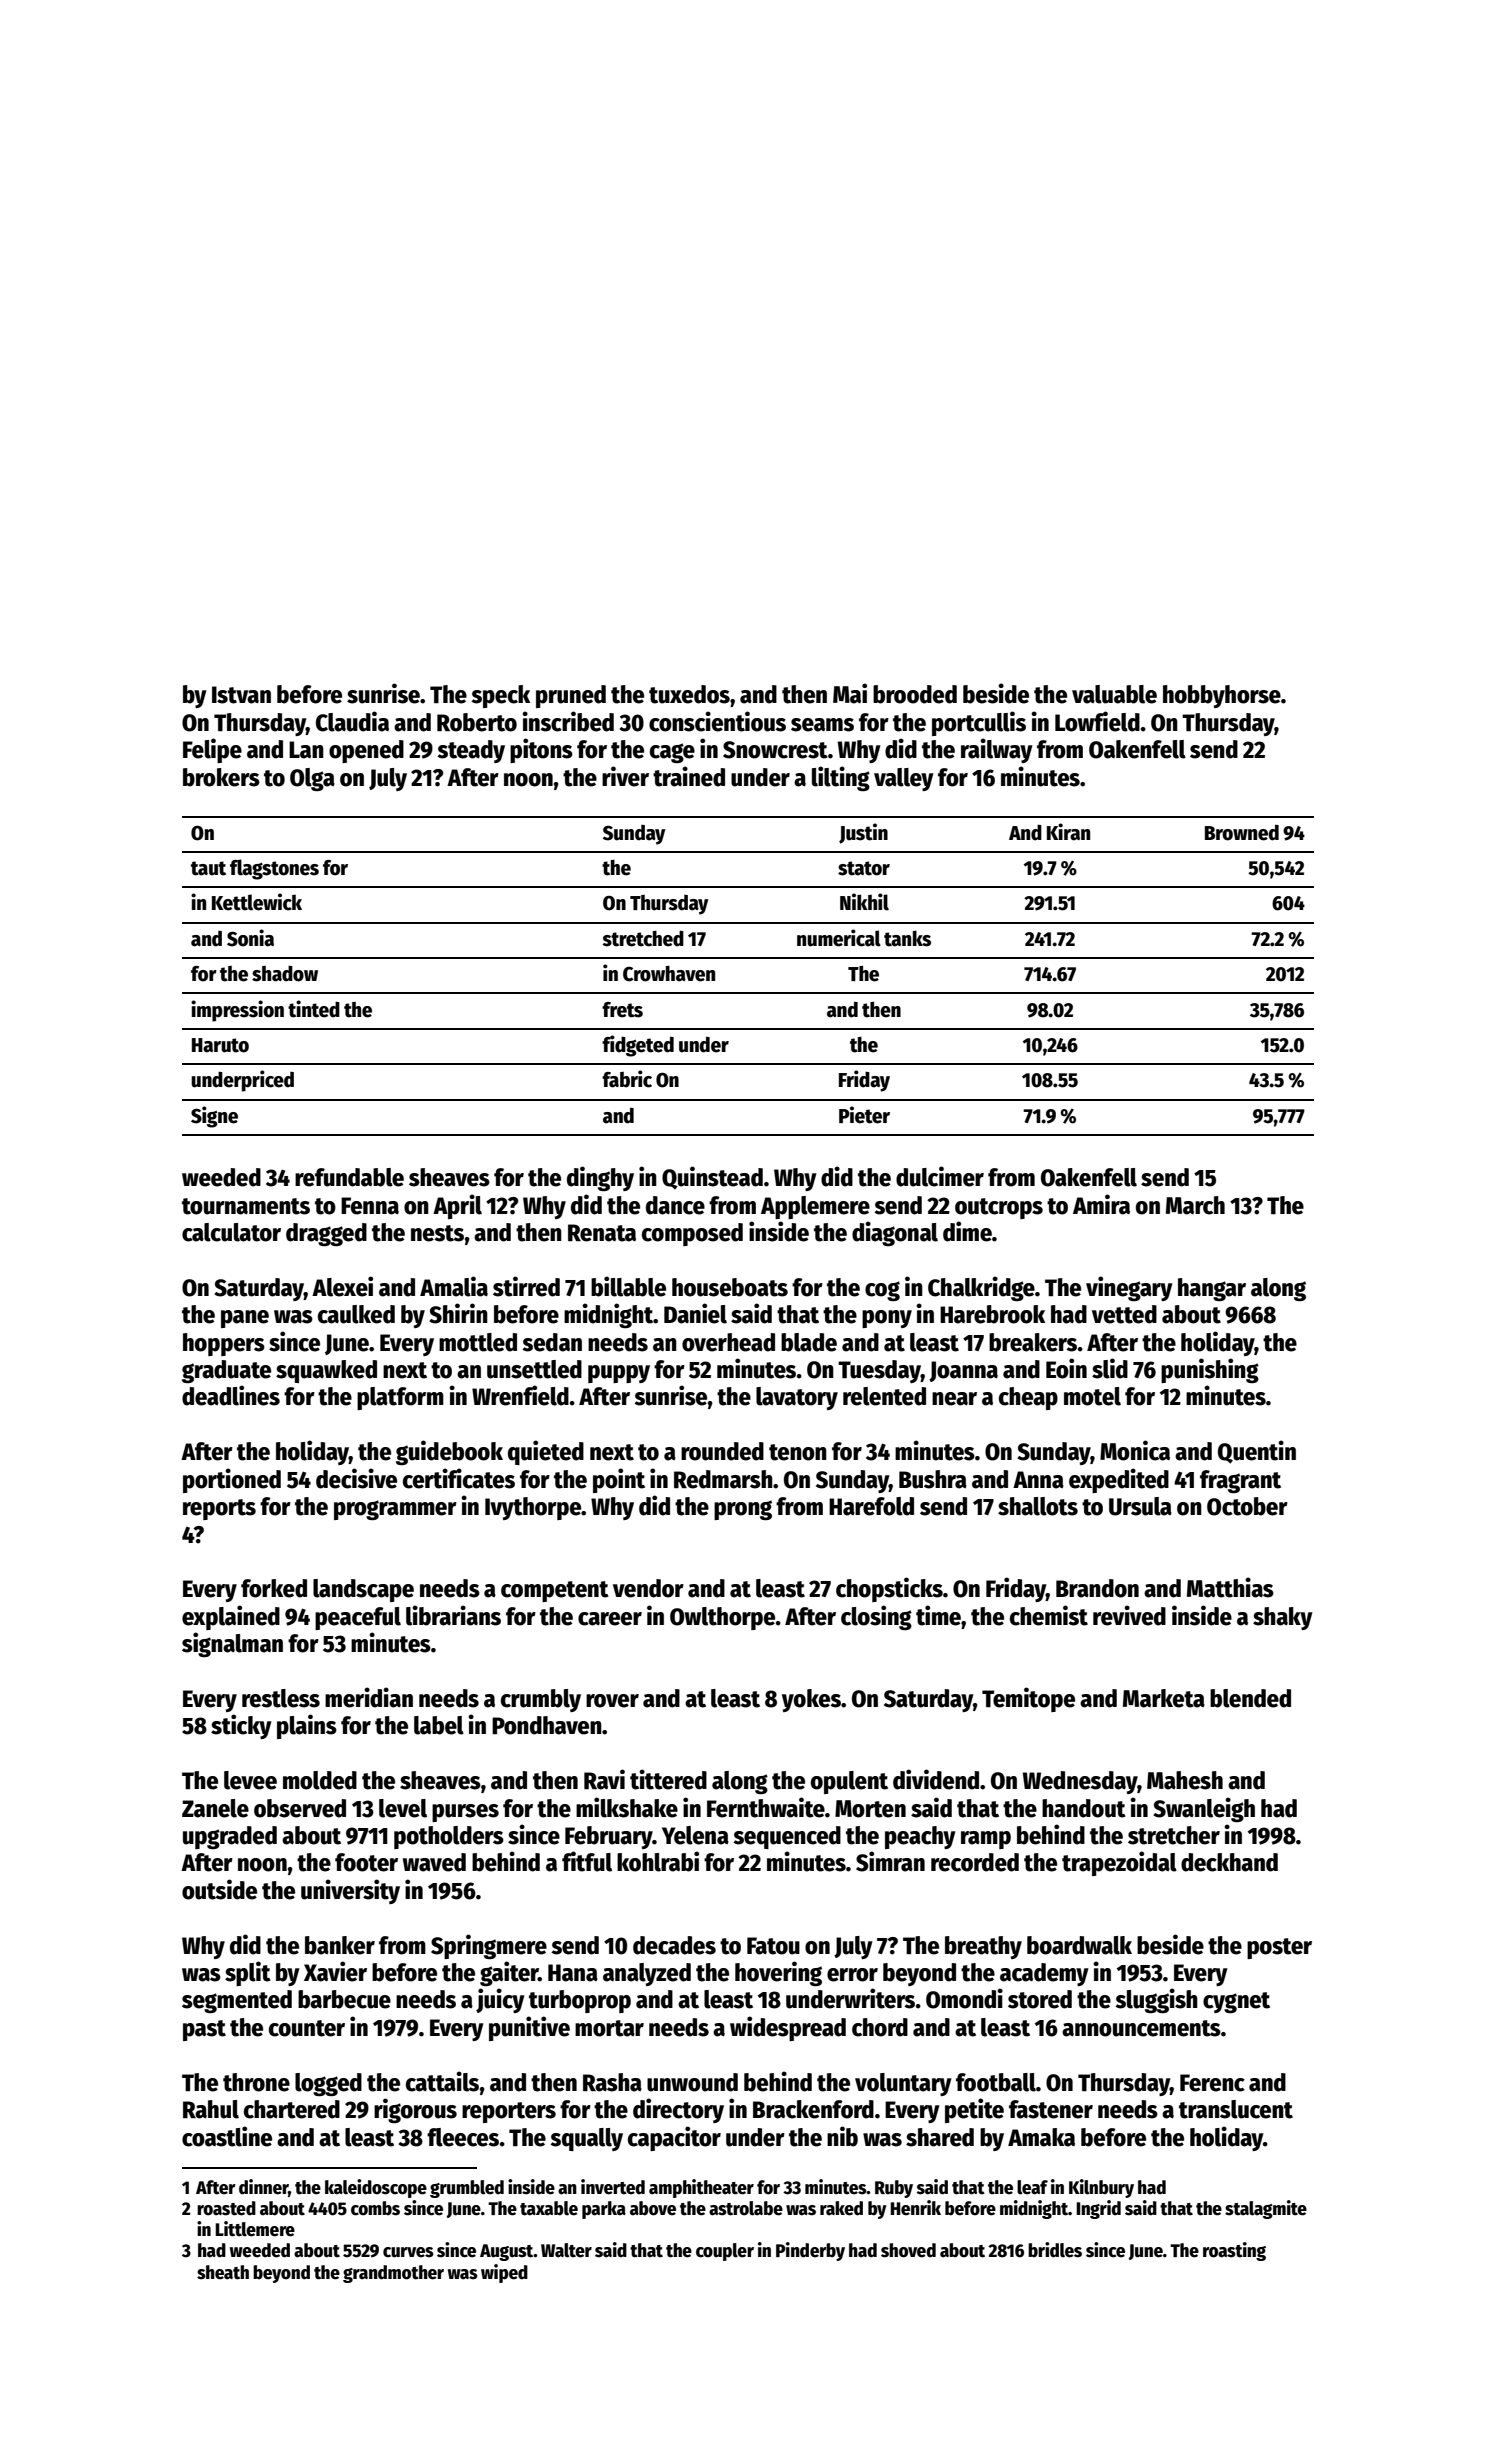  Describe the element at coordinates (237, 2001) in the image. I see `segmented` at that location.
